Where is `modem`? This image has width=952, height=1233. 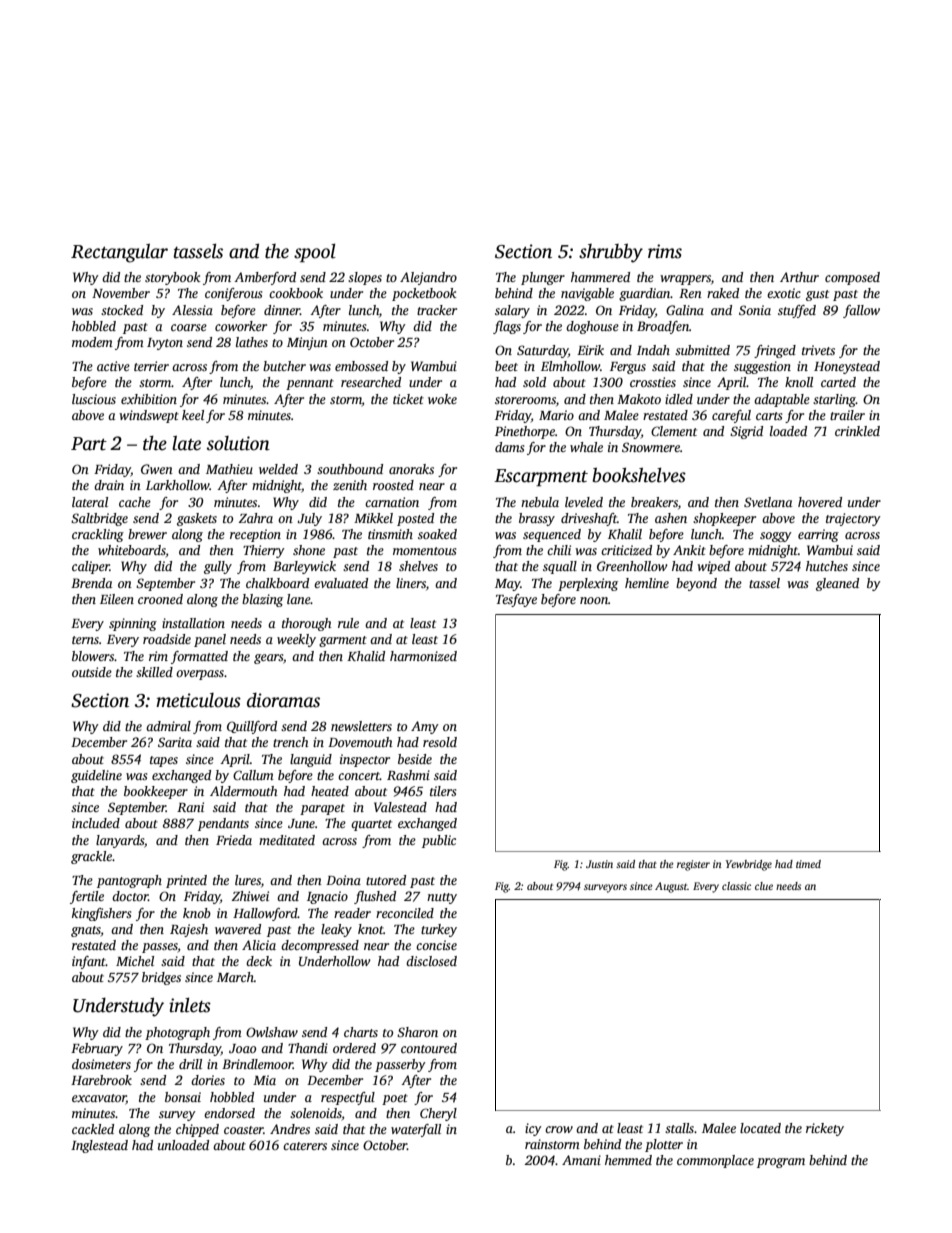
modem is located at coordinates (92, 342).
